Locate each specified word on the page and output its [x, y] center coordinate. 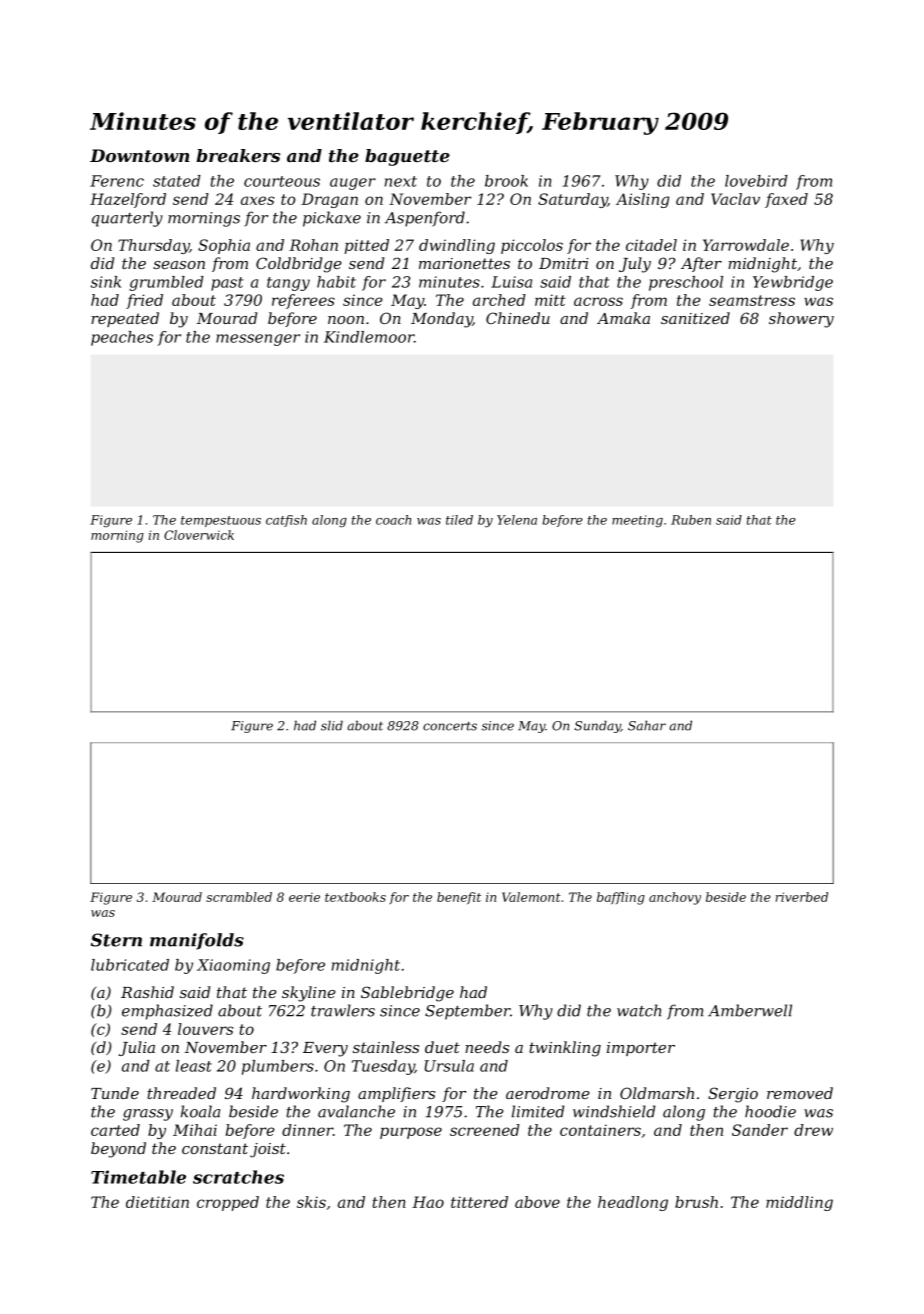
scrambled [239, 897]
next [401, 181]
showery [801, 320]
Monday [442, 320]
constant [215, 1148]
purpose [411, 1133]
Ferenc [117, 181]
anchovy [675, 898]
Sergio [733, 1095]
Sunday [597, 726]
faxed [786, 200]
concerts [450, 726]
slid [332, 725]
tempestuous [221, 521]
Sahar [647, 725]
